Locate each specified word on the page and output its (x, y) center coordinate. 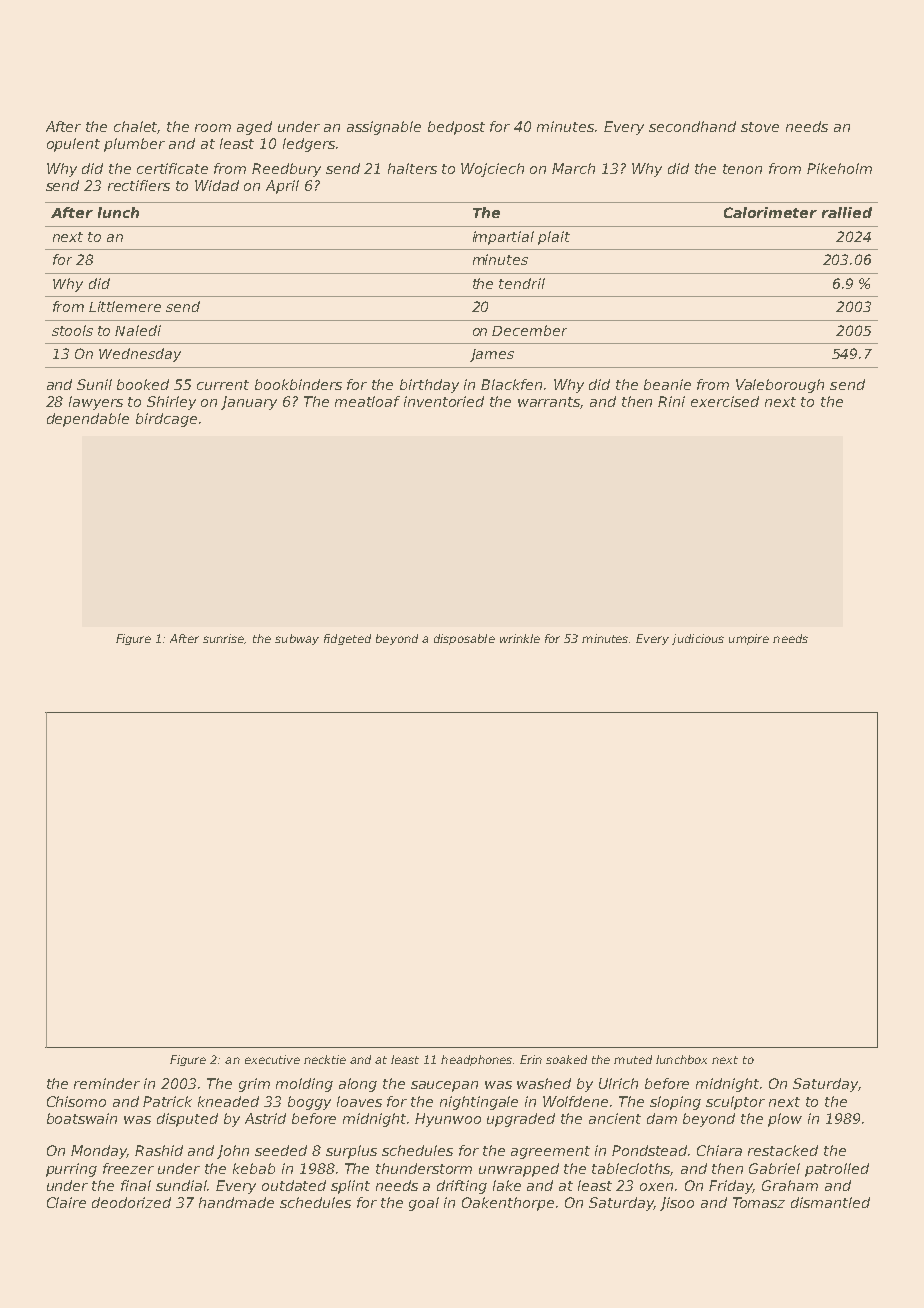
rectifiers (139, 185)
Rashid (159, 1150)
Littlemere (125, 306)
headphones (476, 1060)
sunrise (224, 639)
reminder (107, 1083)
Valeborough (780, 386)
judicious (698, 639)
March (573, 168)
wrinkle (520, 638)
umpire (749, 639)
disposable (464, 639)
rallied (847, 212)
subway (297, 639)
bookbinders (298, 384)
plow (785, 1120)
